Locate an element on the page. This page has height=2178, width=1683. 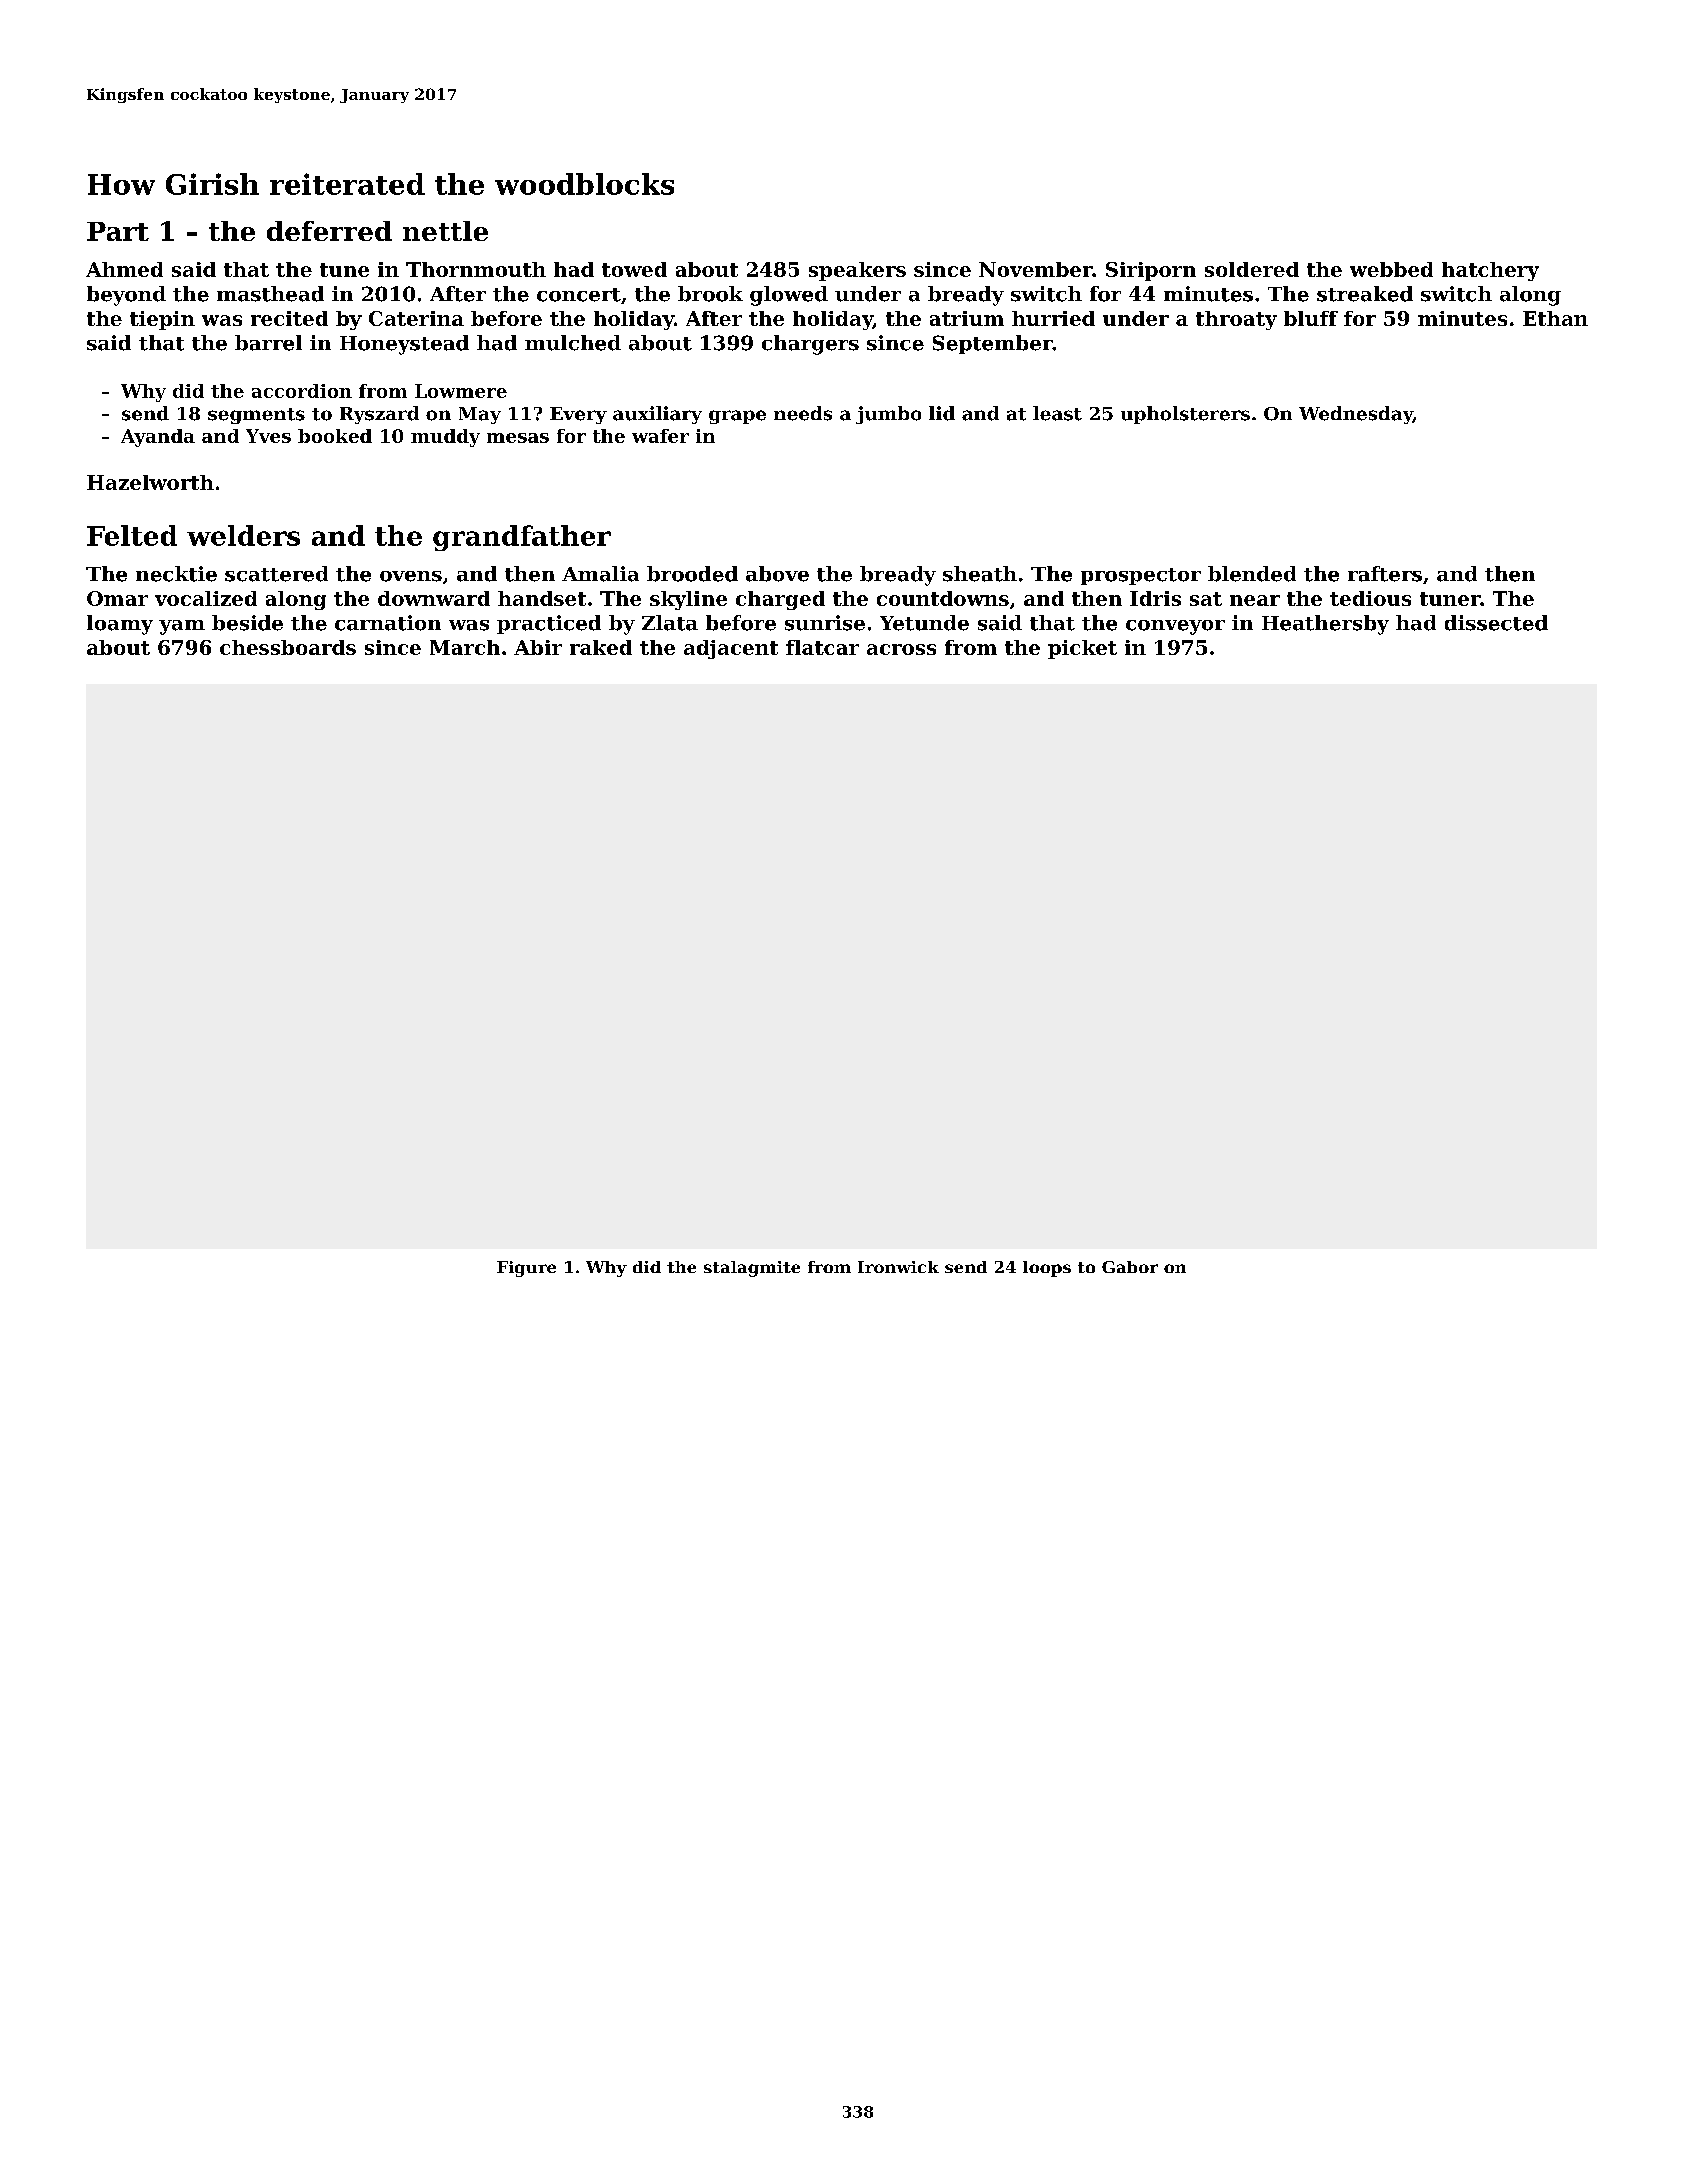
Part is located at coordinates (118, 231).
